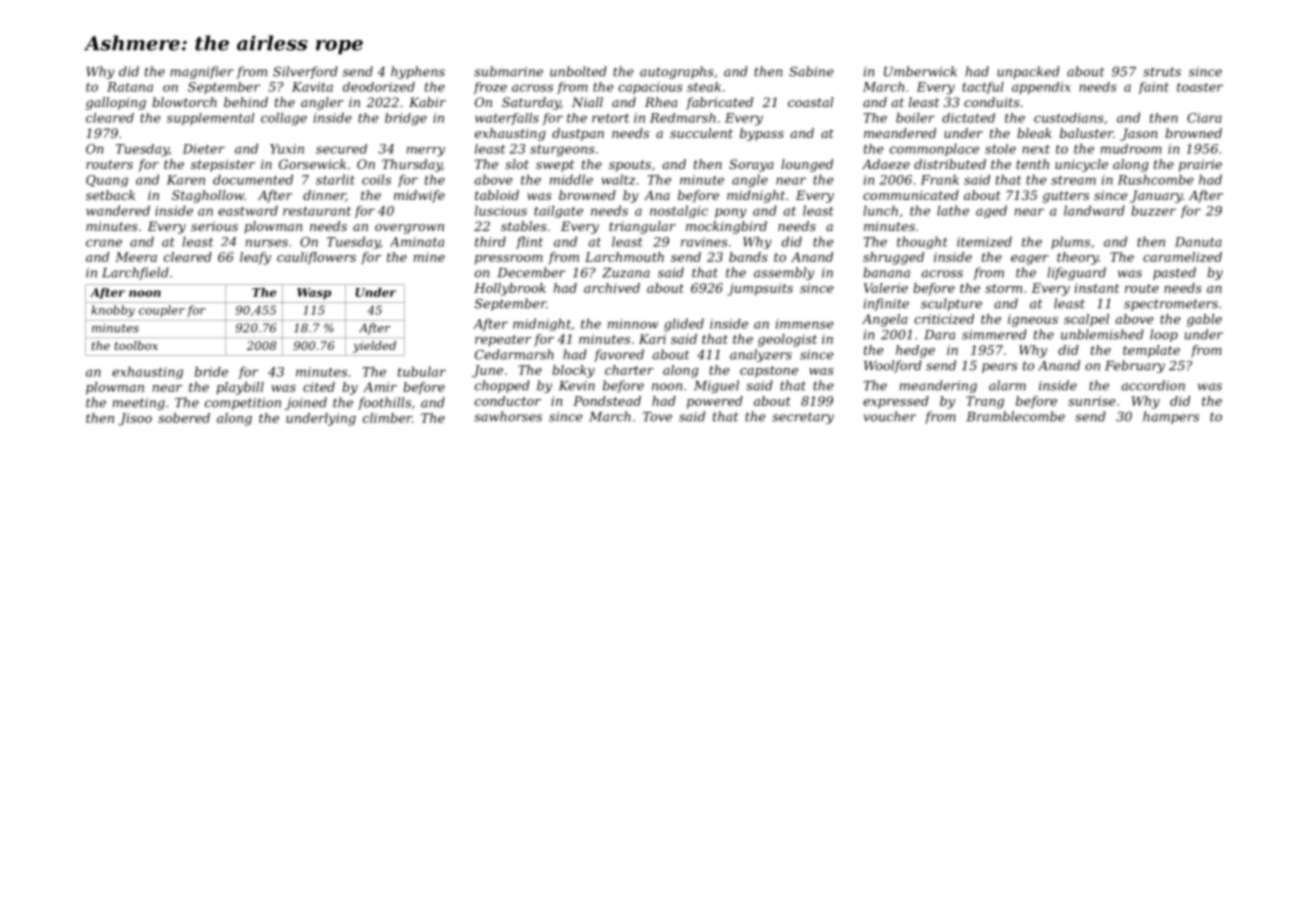  Describe the element at coordinates (1028, 72) in the page. I see `unpacked` at that location.
